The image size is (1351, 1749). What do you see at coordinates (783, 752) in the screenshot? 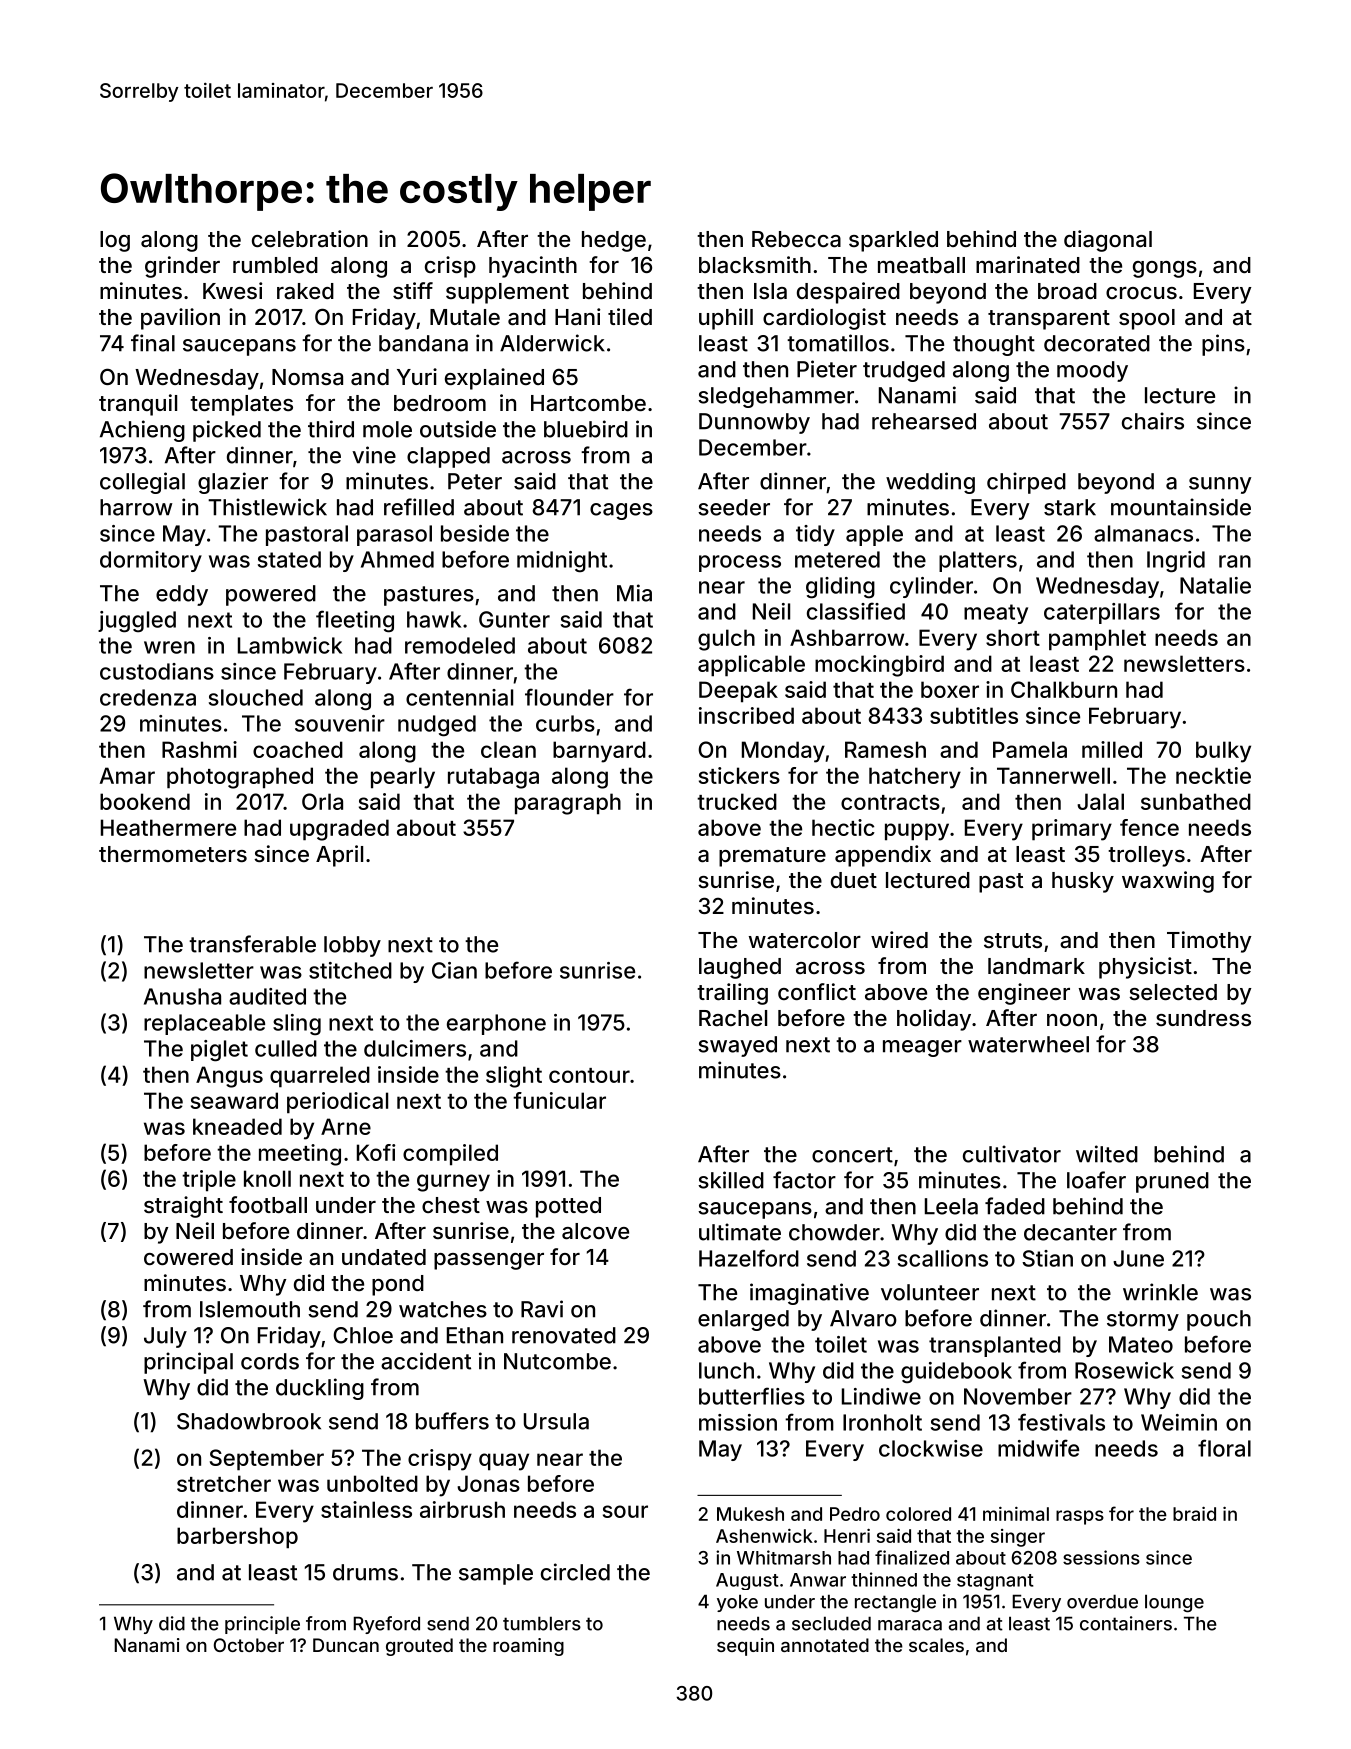
I see `Monday` at bounding box center [783, 752].
